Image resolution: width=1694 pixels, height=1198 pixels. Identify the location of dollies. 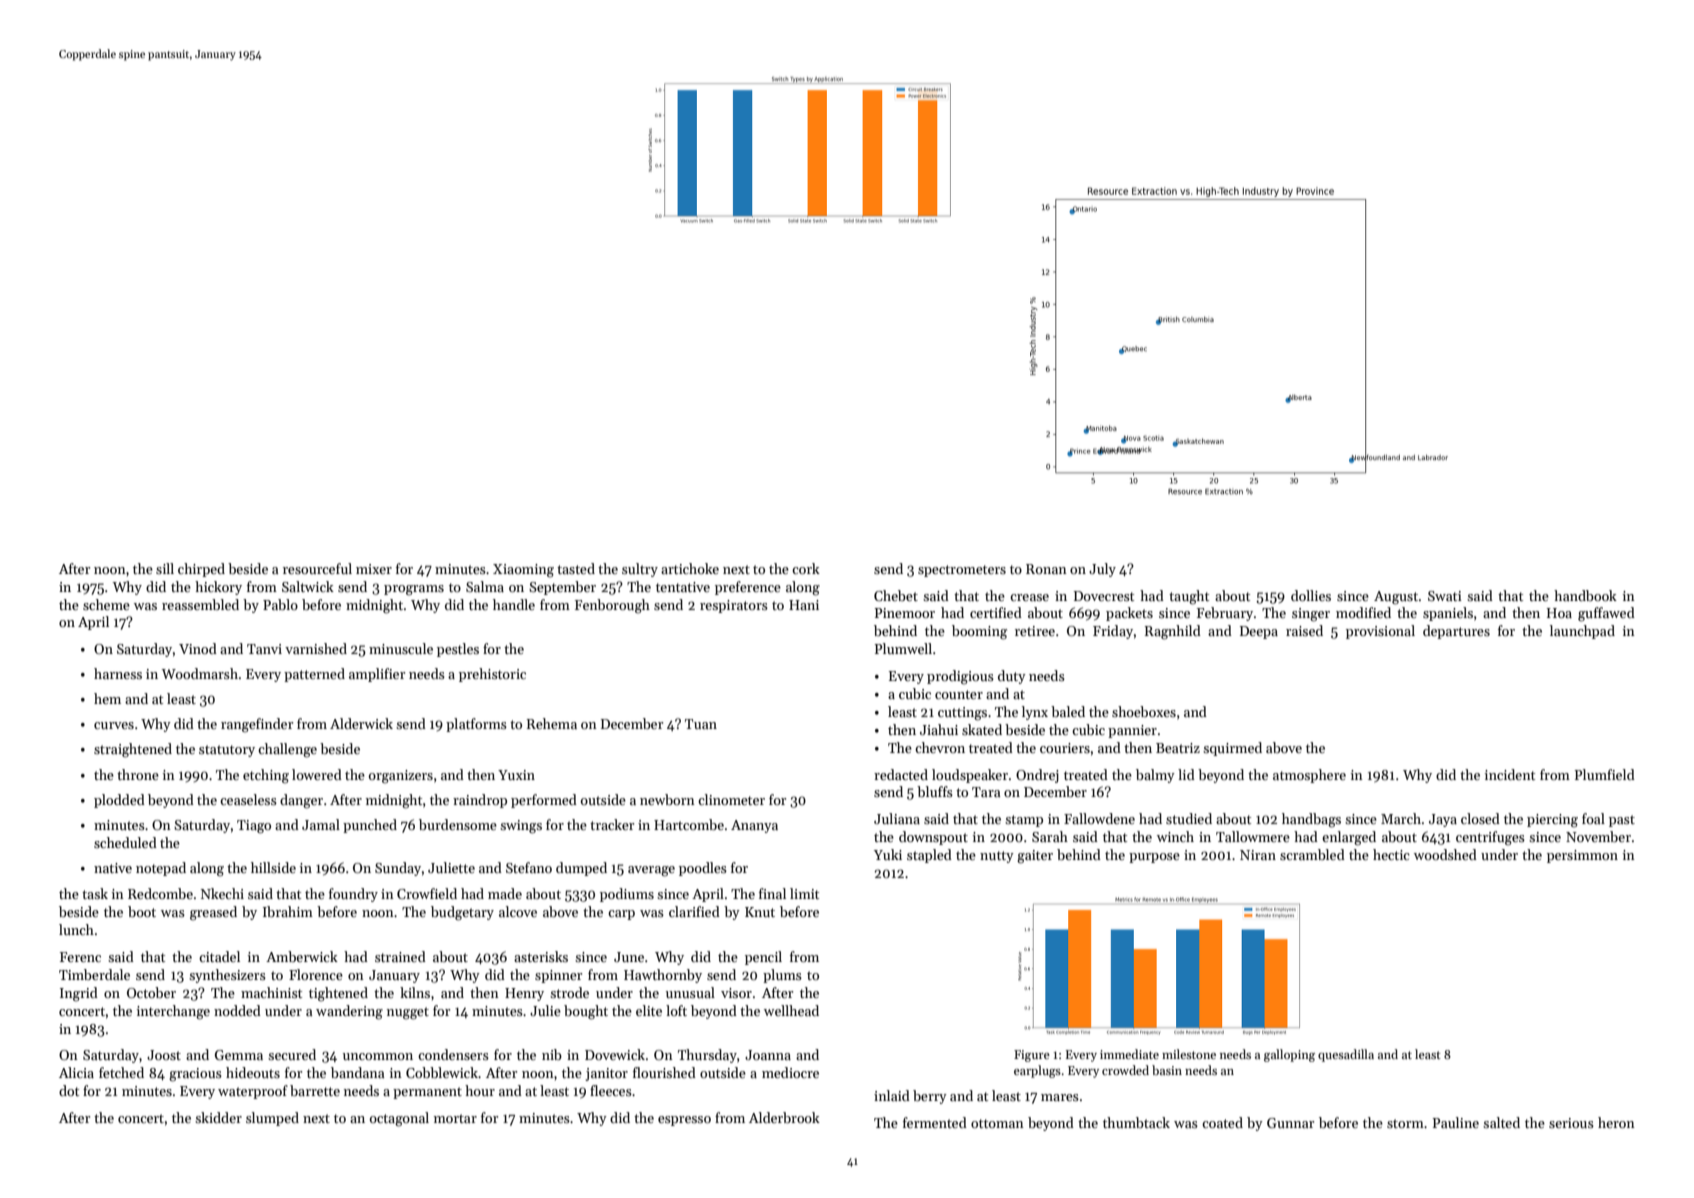
(1311, 595).
